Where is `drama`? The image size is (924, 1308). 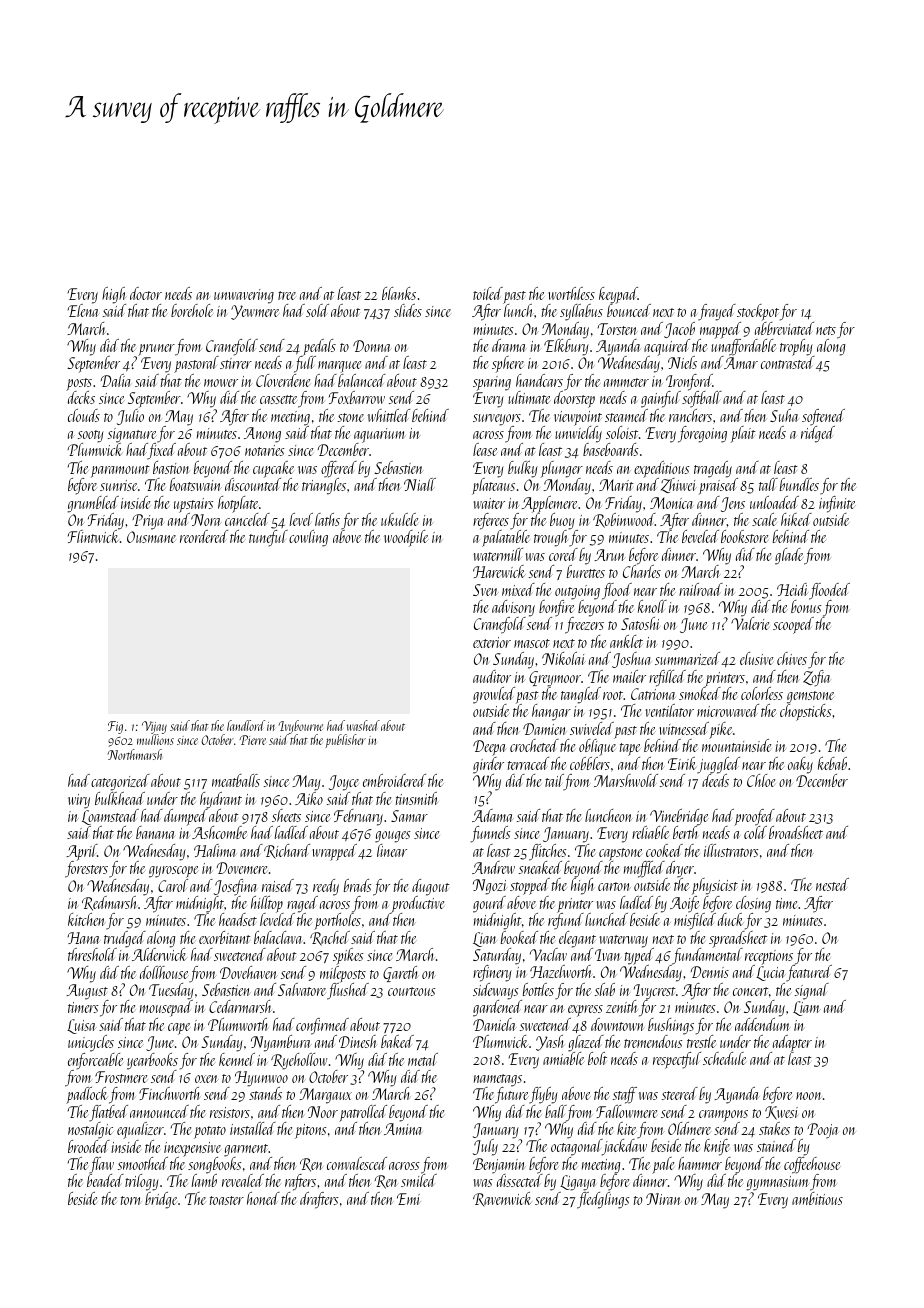
drama is located at coordinates (509, 345).
